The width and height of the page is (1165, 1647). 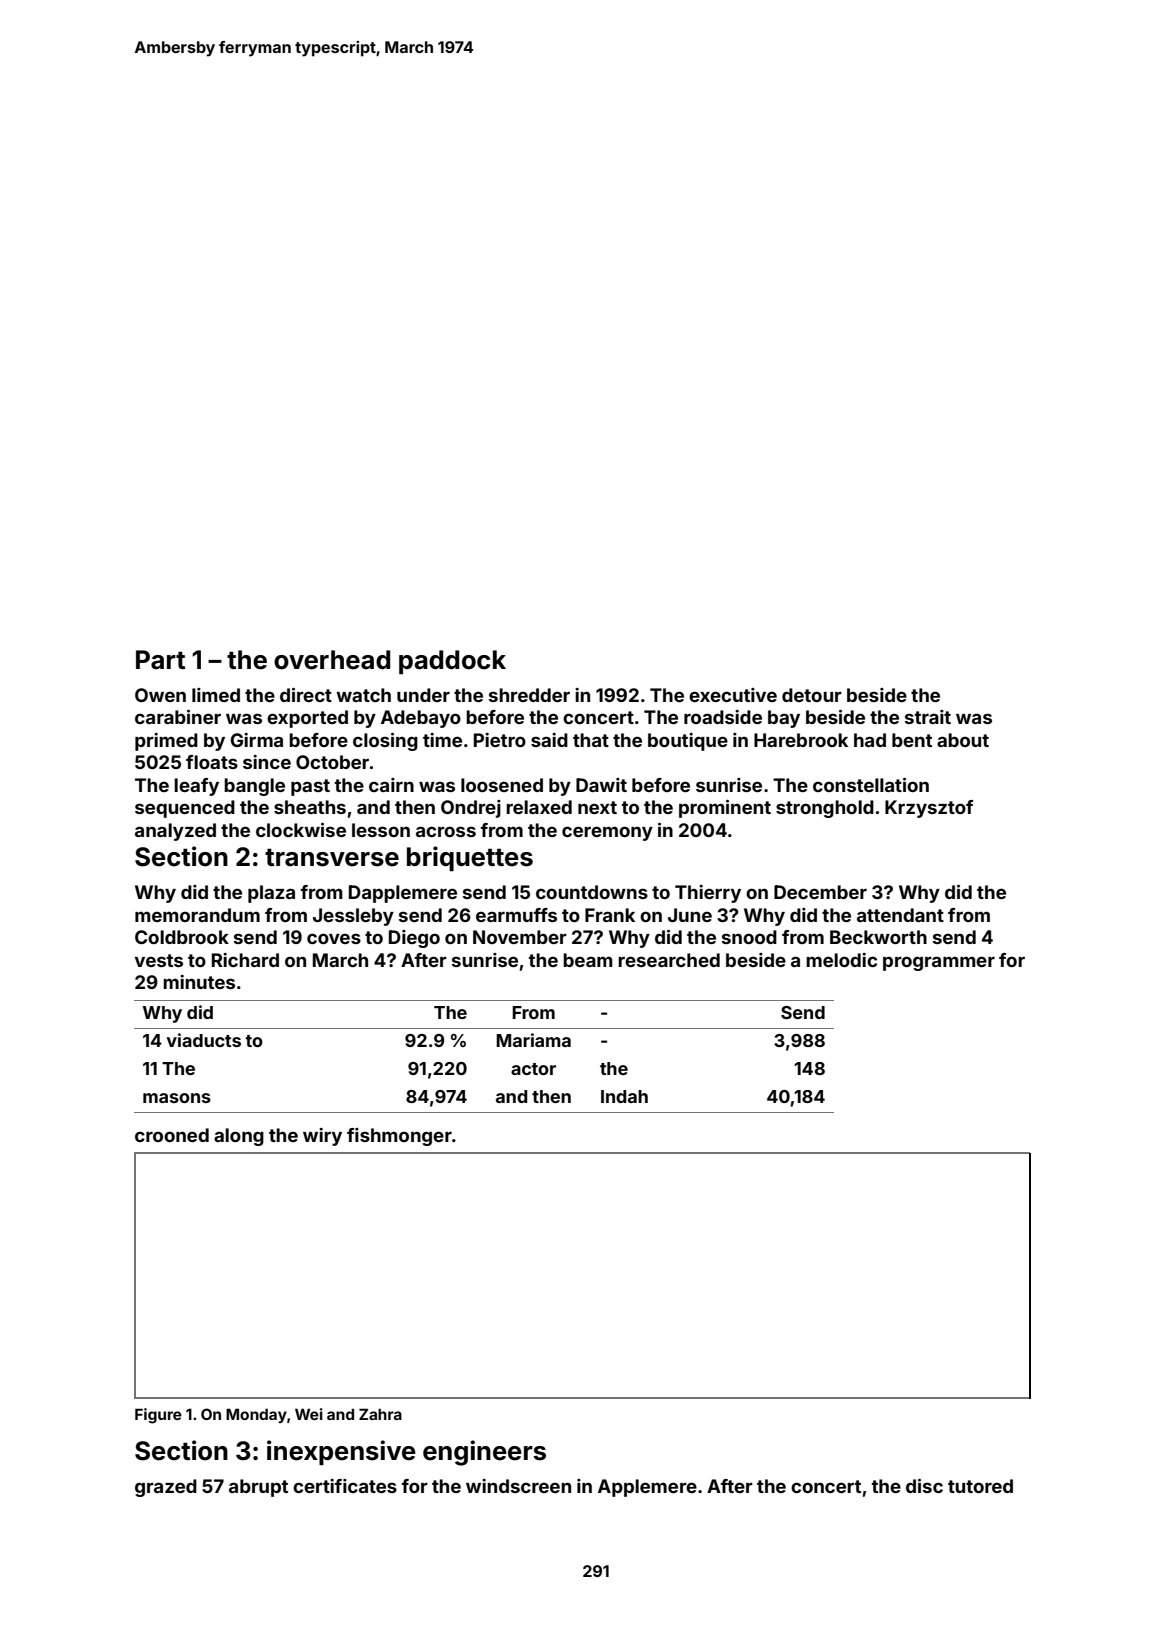 What do you see at coordinates (518, 1486) in the page?
I see `windscreen` at bounding box center [518, 1486].
